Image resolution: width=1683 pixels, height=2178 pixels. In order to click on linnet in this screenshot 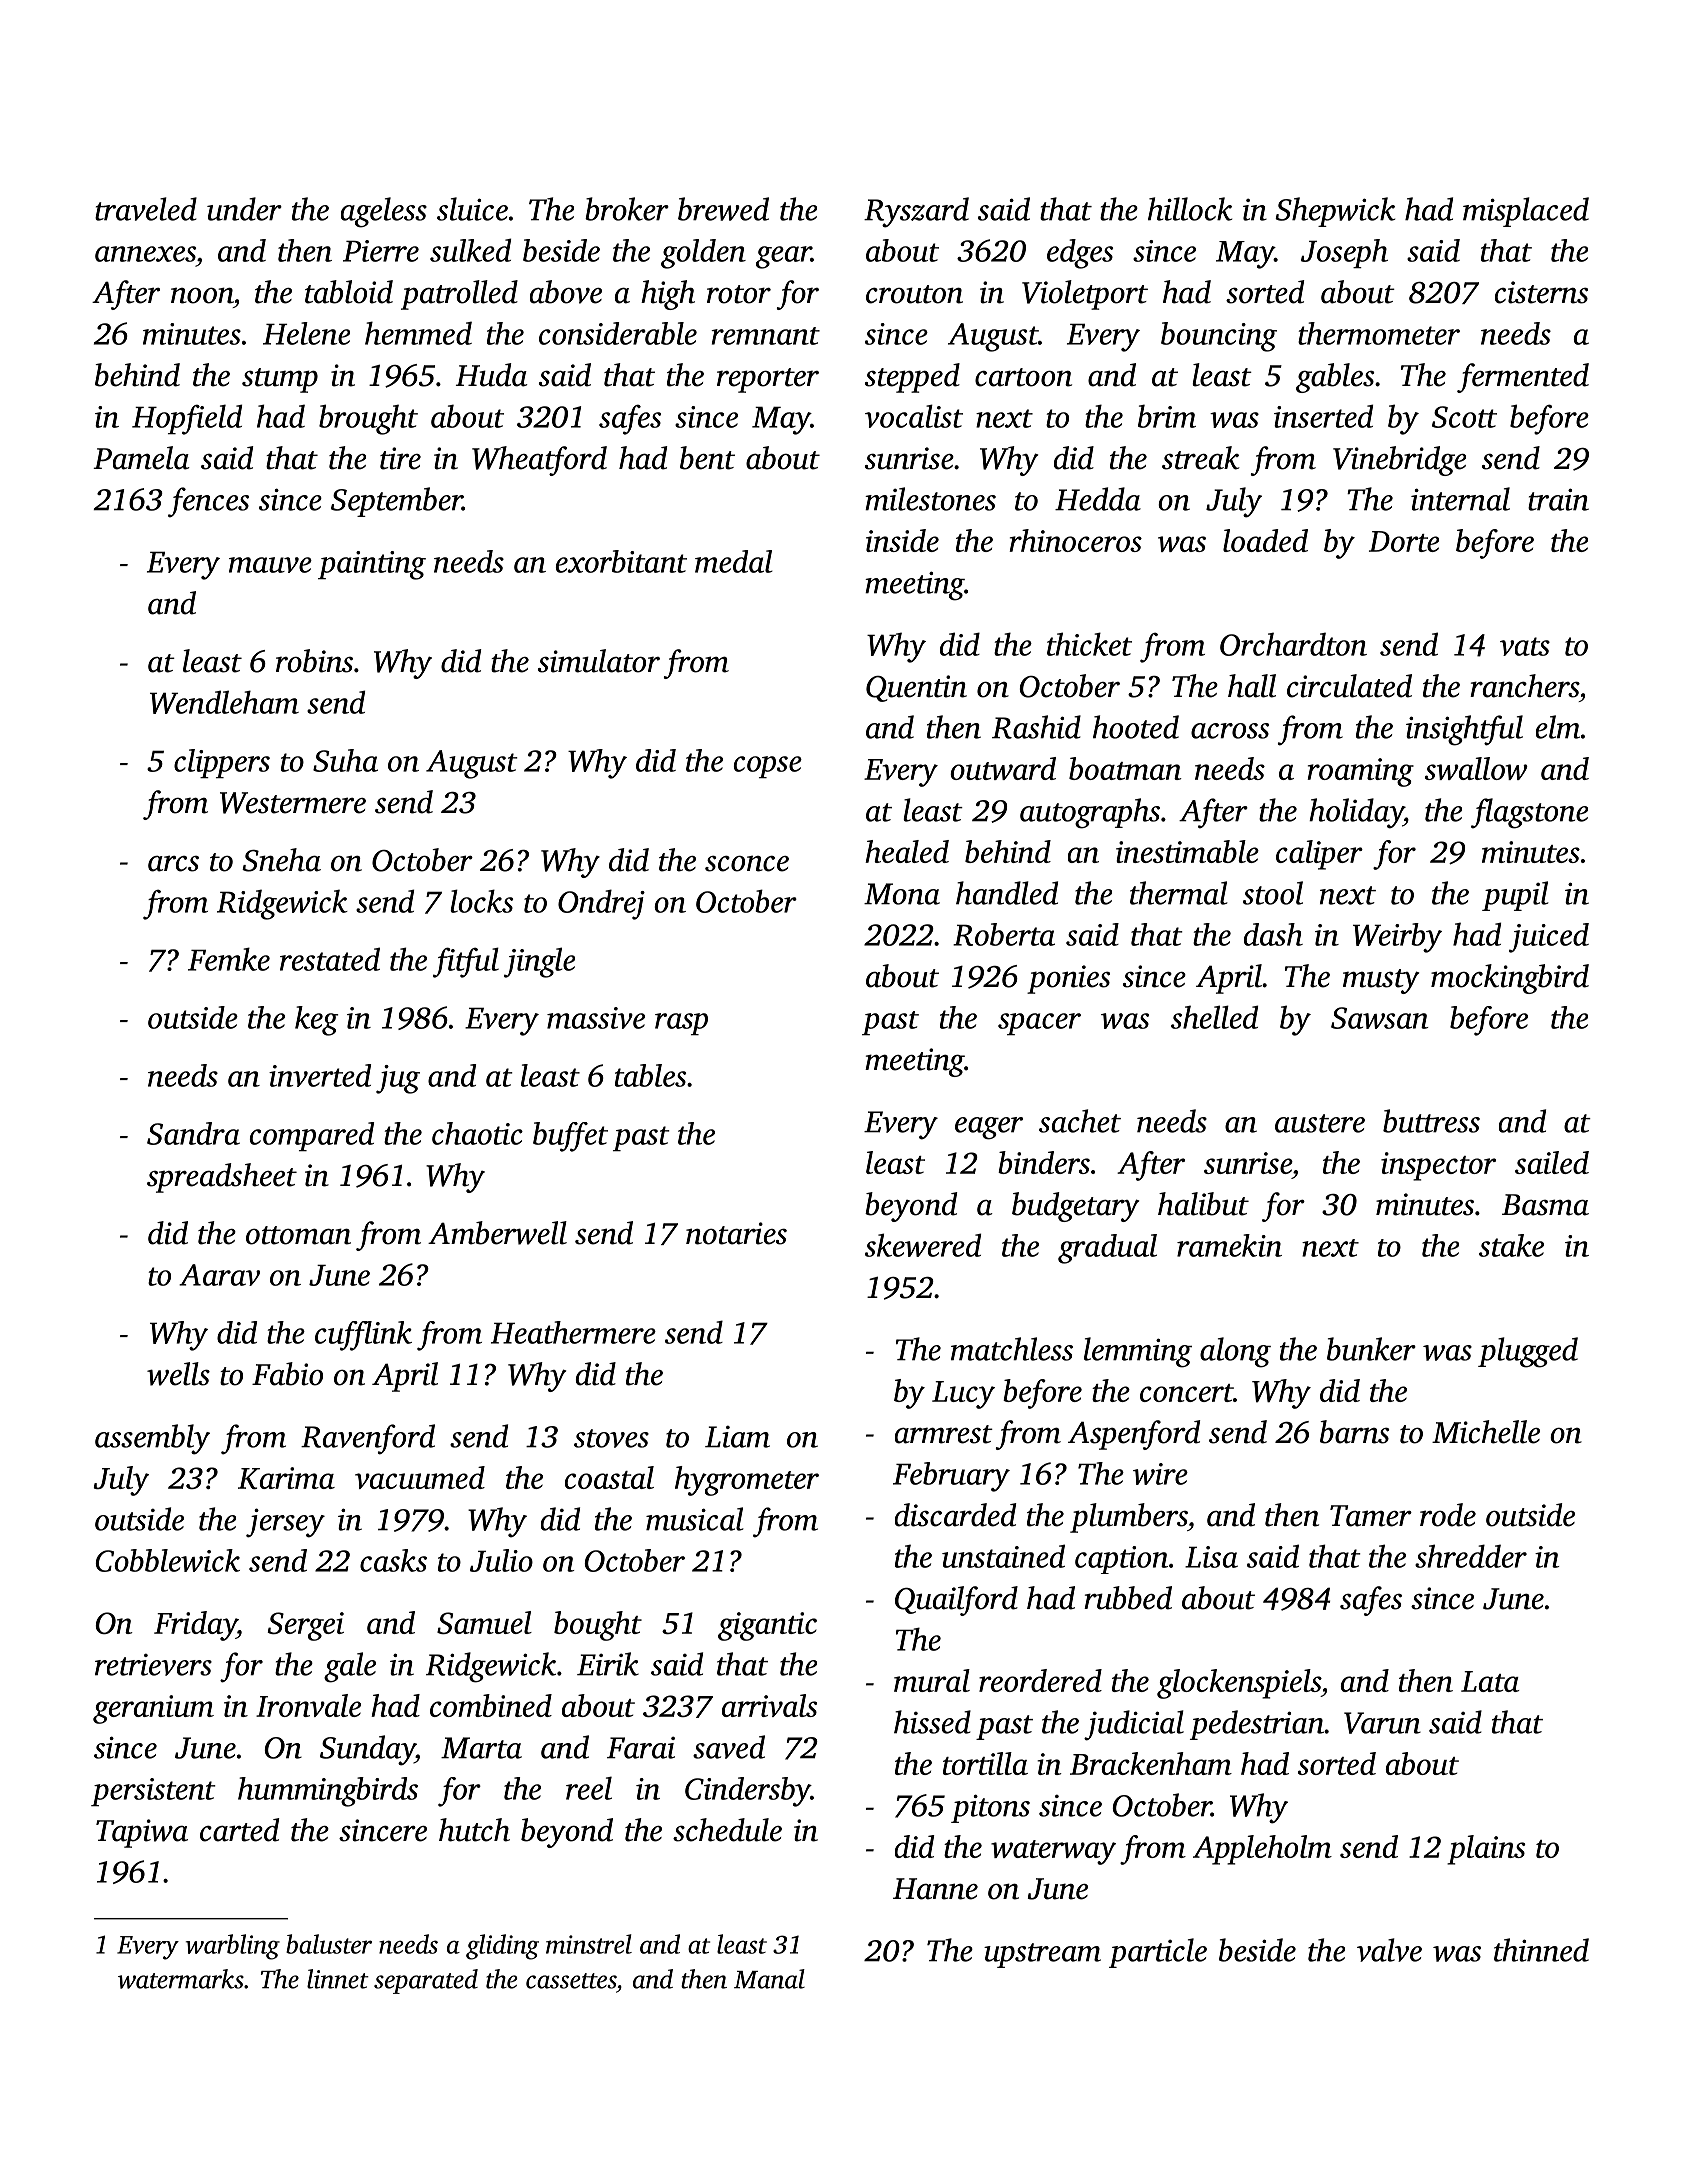, I will do `click(338, 1979)`.
